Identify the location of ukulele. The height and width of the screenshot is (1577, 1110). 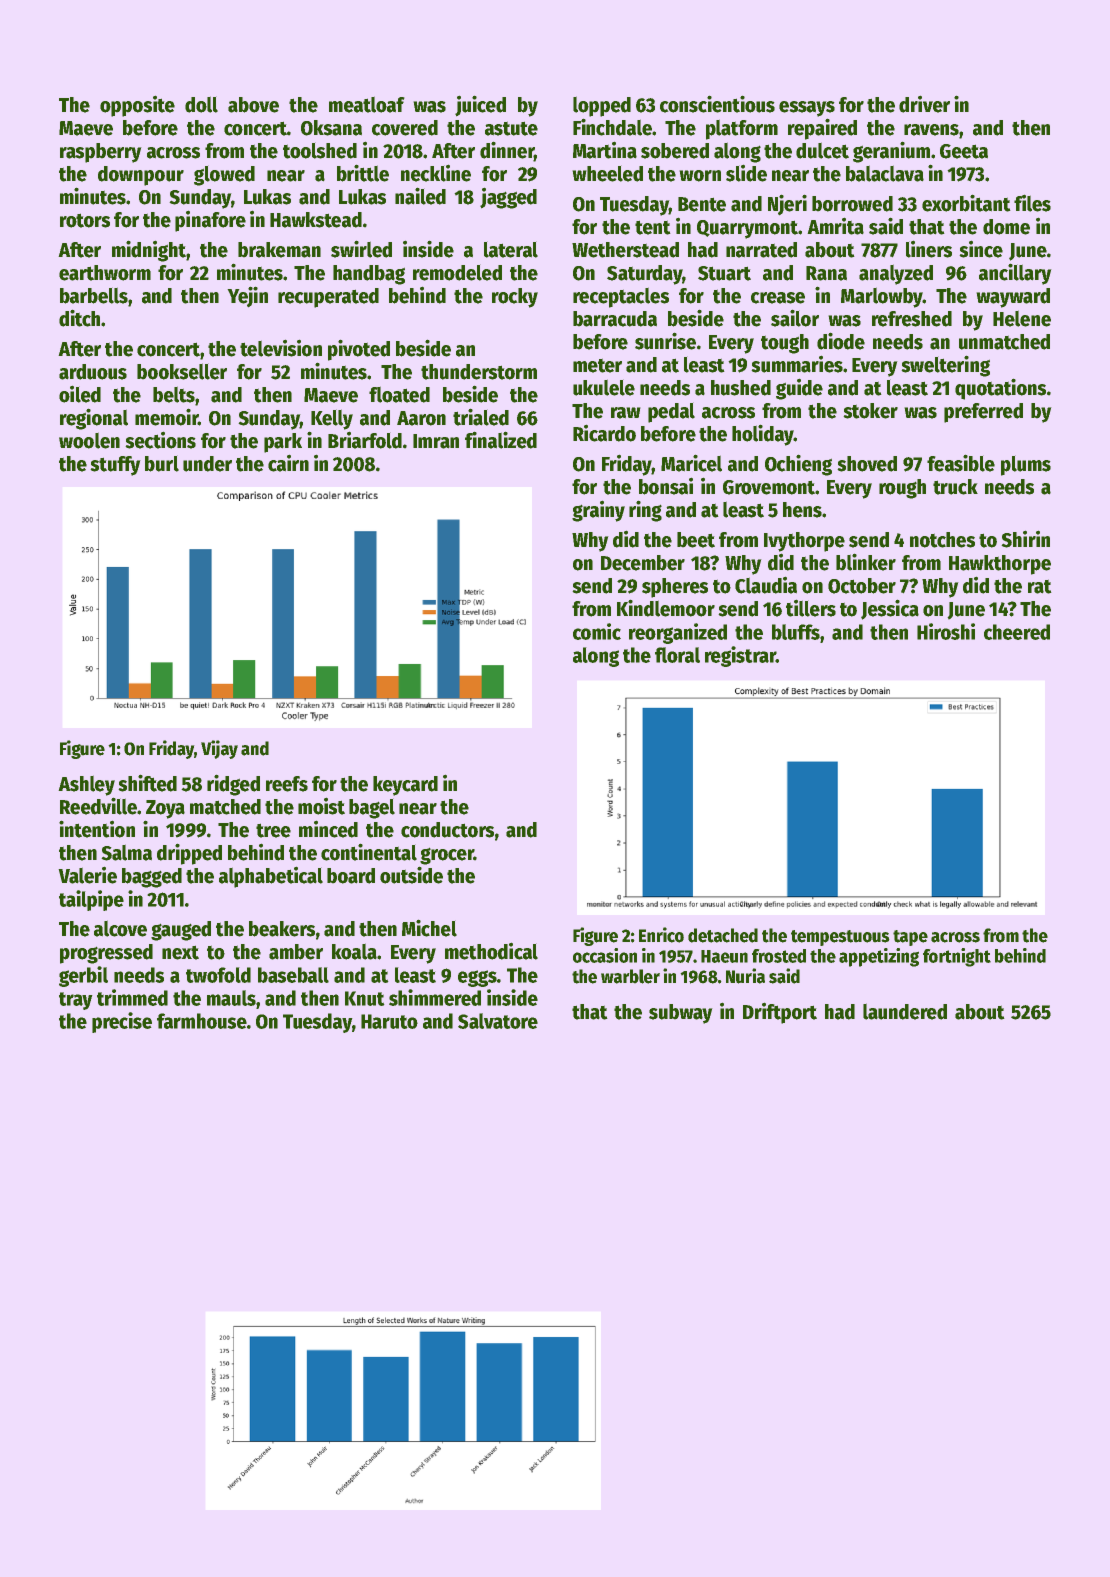
(604, 387).
